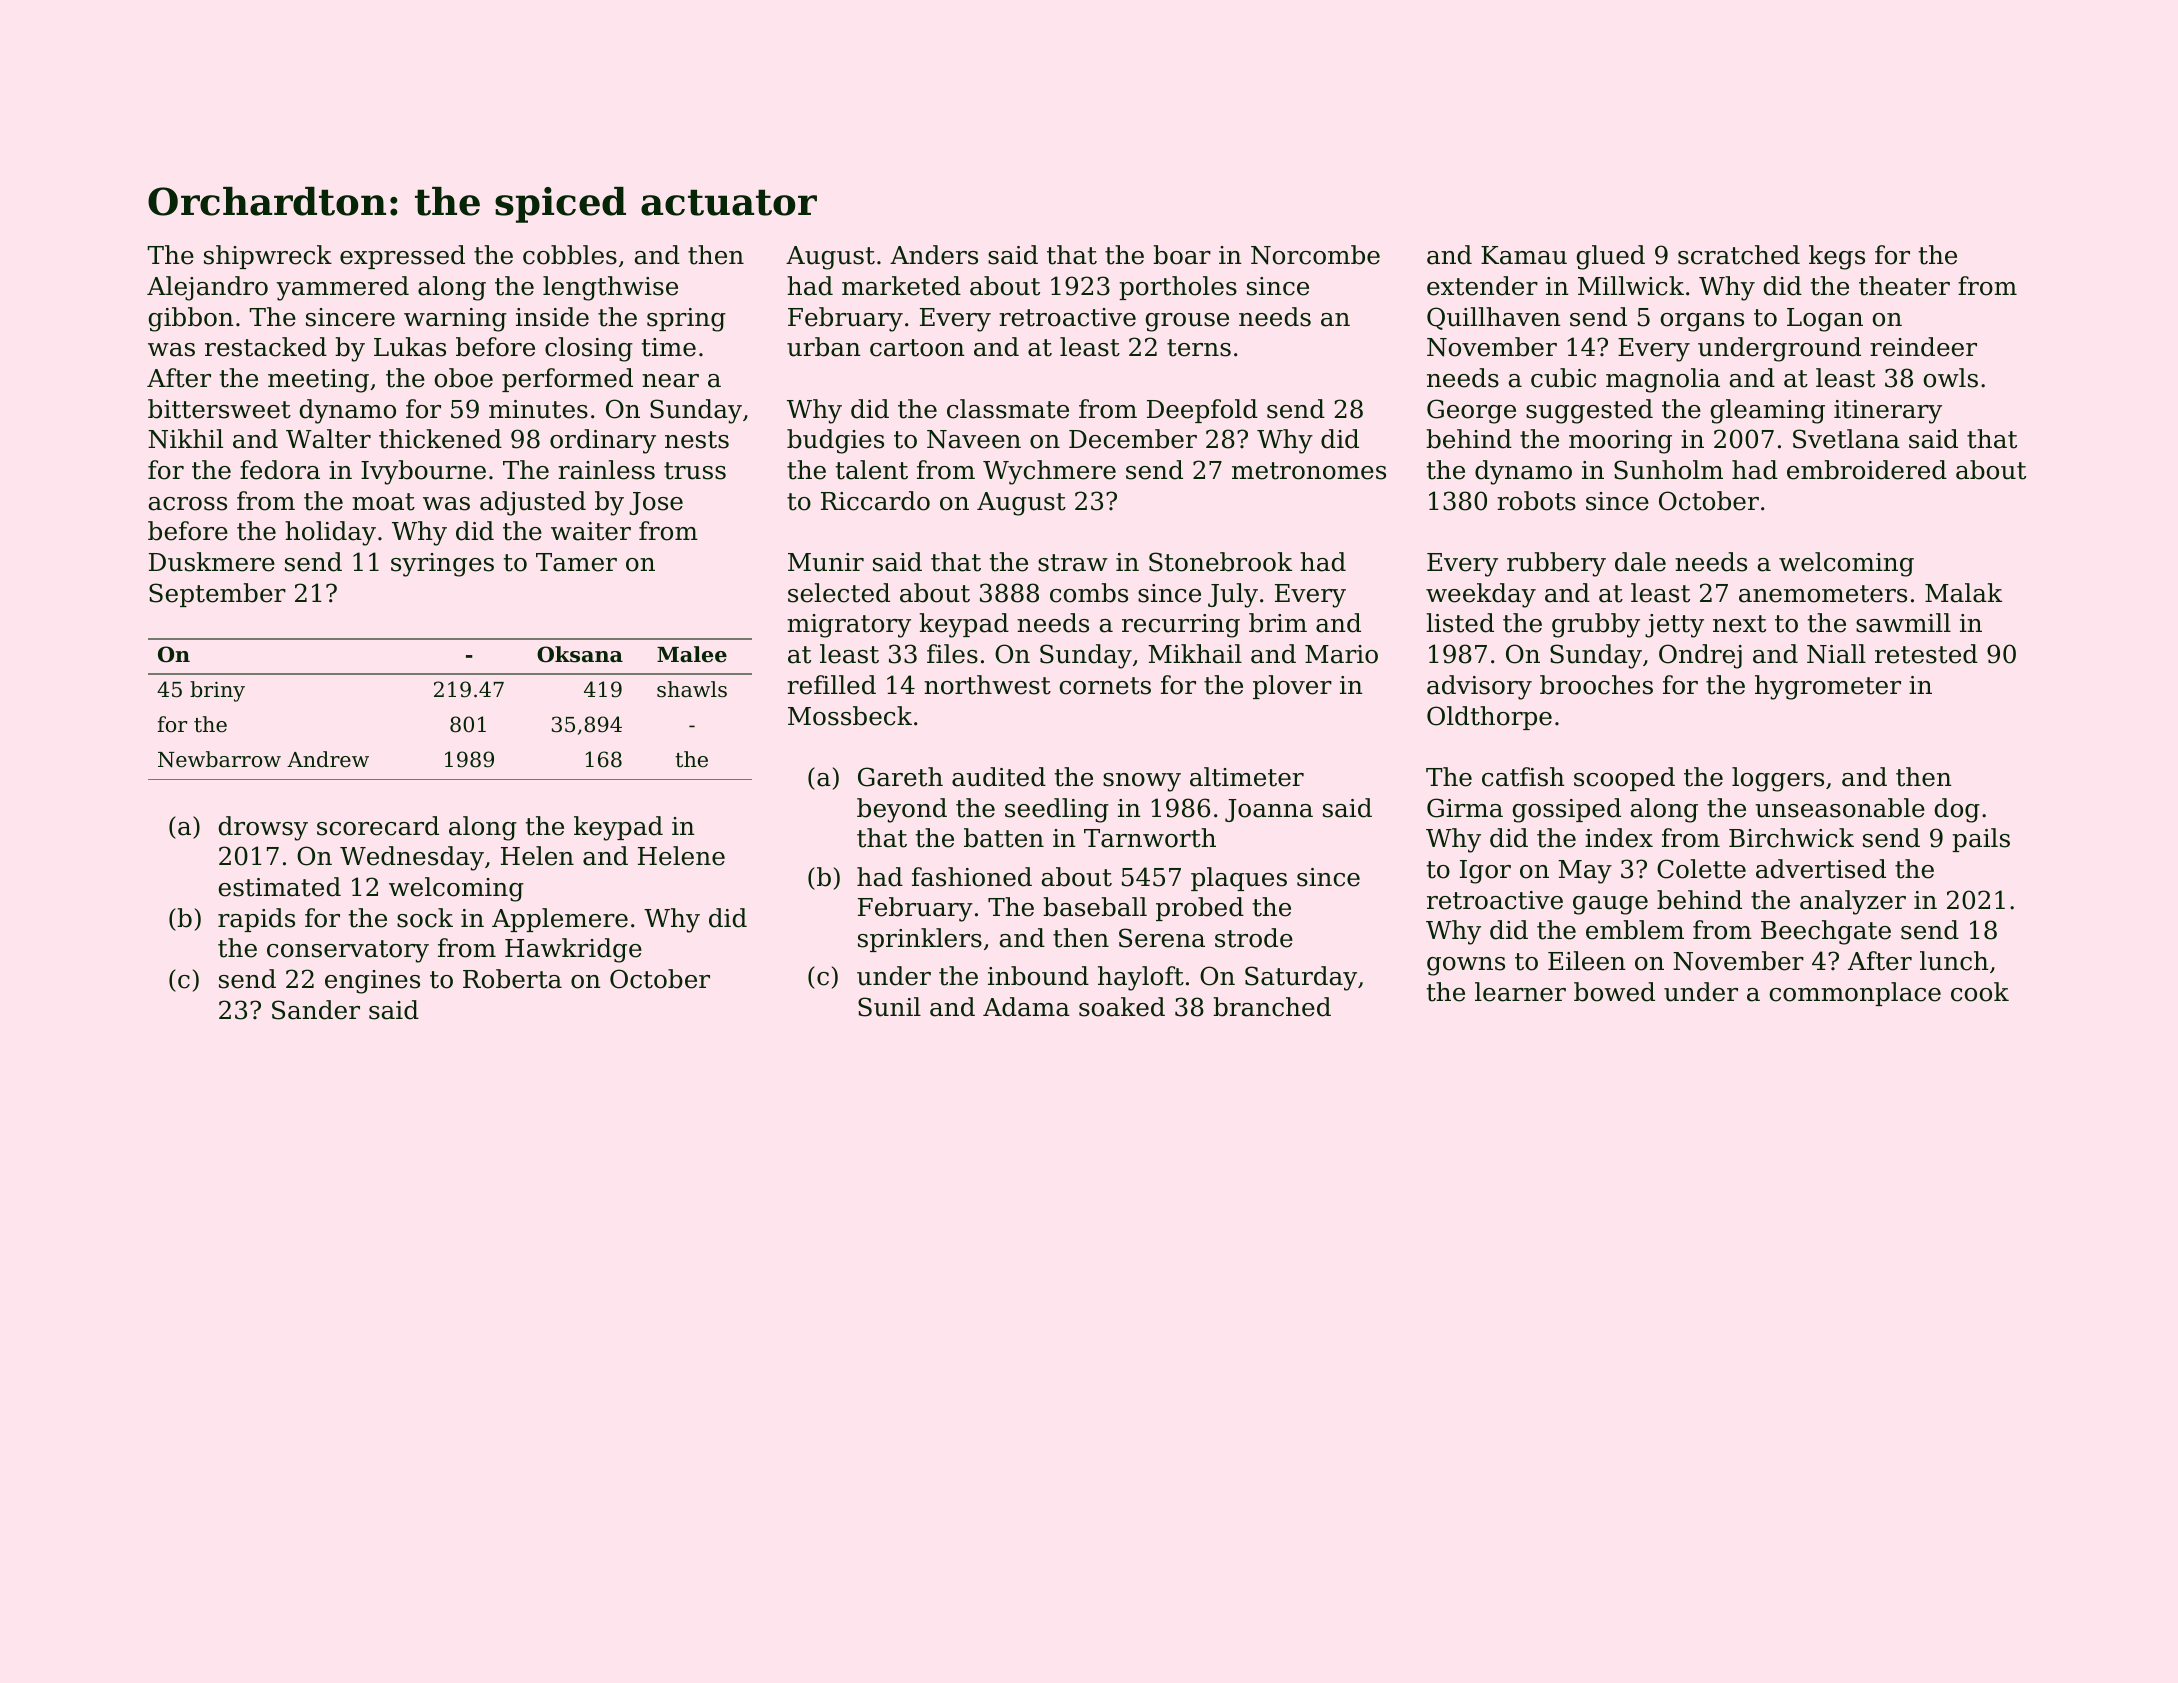 Image resolution: width=2178 pixels, height=1683 pixels. Describe the element at coordinates (1963, 593) in the document. I see `Malak` at that location.
